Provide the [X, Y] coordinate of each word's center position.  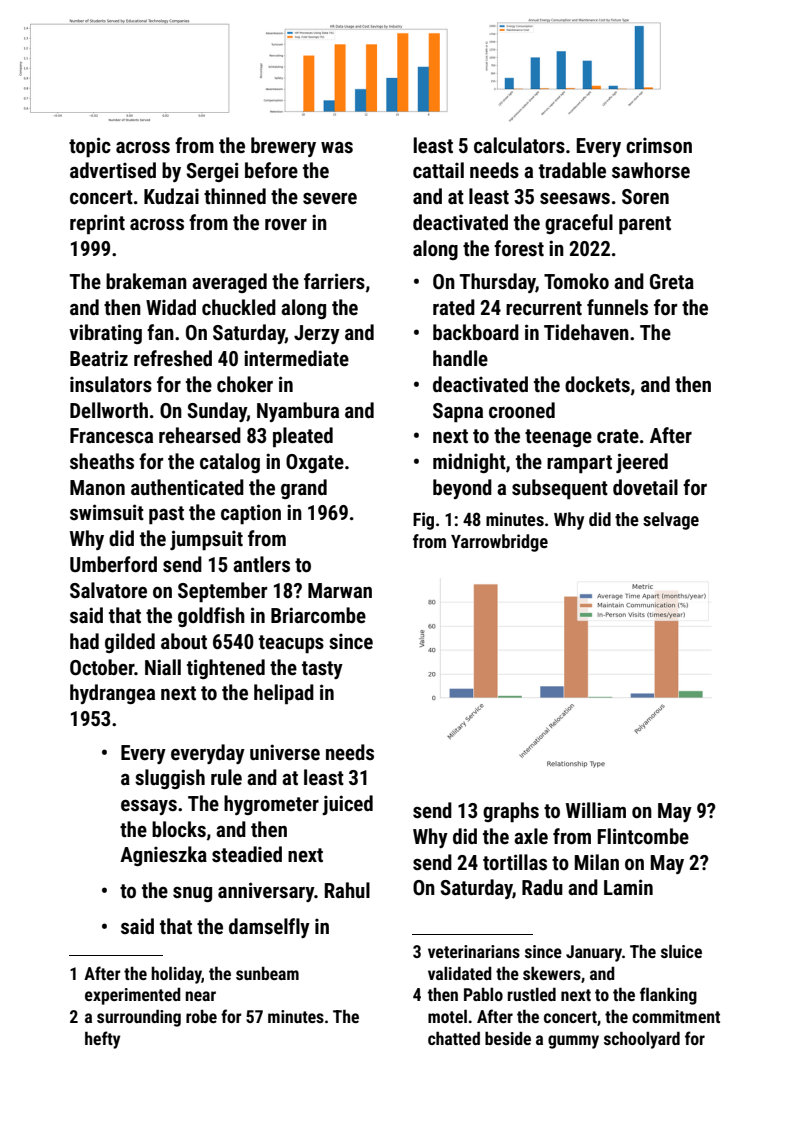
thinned [235, 196]
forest [519, 248]
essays [149, 807]
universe [285, 752]
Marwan [340, 590]
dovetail [645, 487]
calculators [519, 145]
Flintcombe [643, 836]
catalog [230, 463]
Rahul [347, 890]
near [200, 996]
